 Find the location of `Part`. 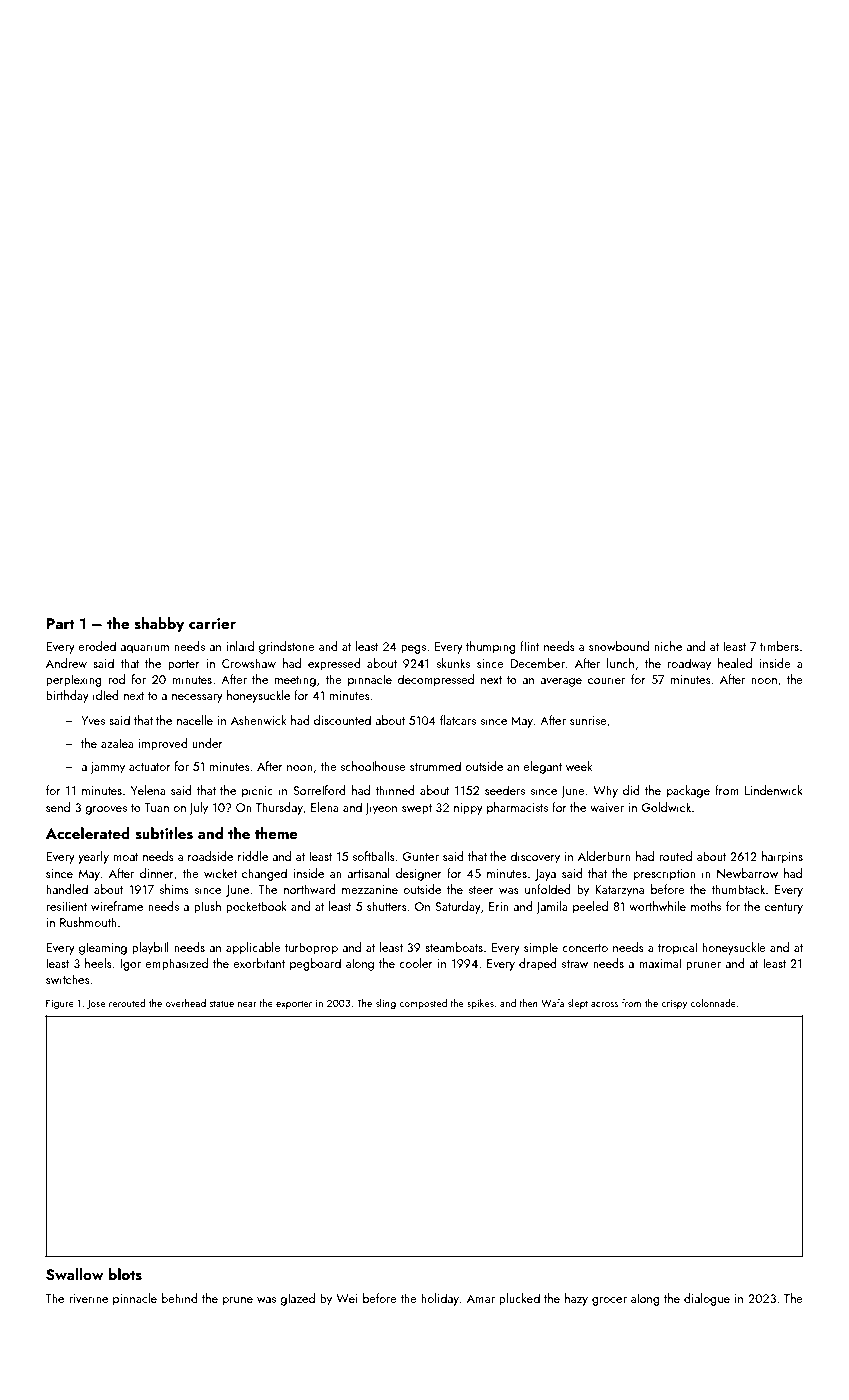

Part is located at coordinates (60, 623).
